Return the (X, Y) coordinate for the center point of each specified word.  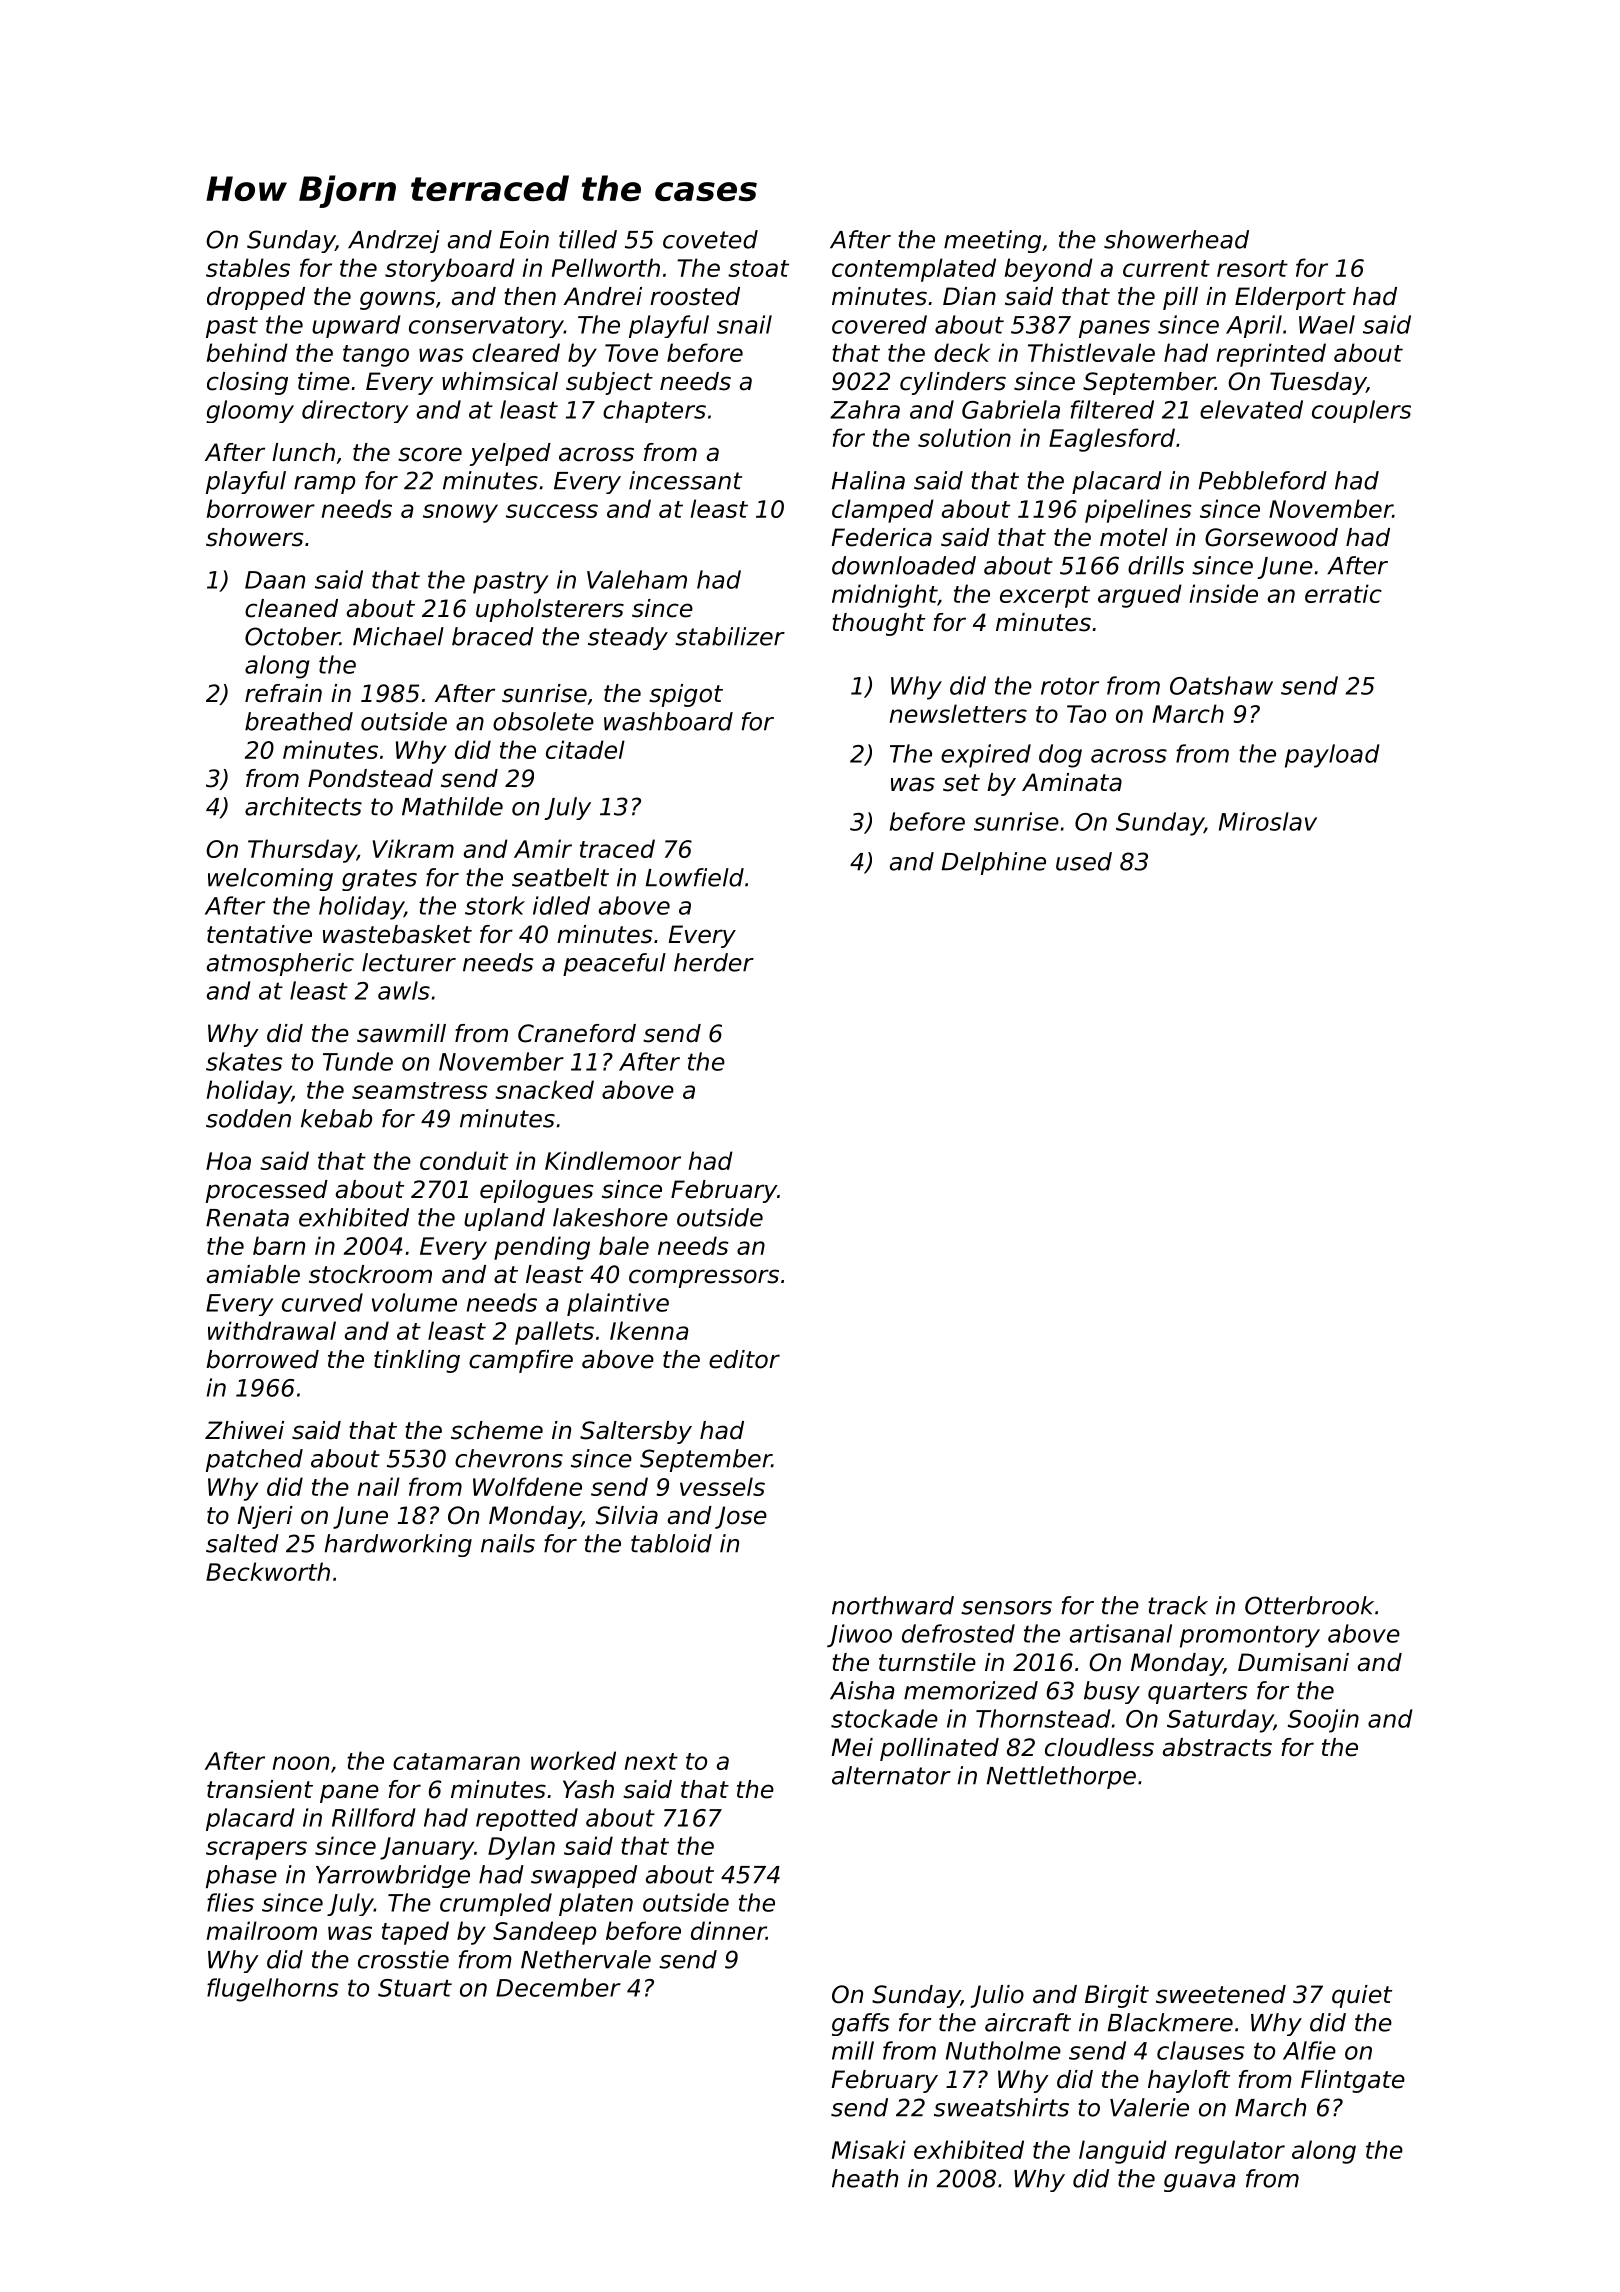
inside (1223, 593)
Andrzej (393, 241)
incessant (685, 480)
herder (714, 962)
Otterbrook (1309, 1605)
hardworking (398, 1545)
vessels (722, 1486)
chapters (654, 411)
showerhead (1176, 239)
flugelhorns (273, 1990)
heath (865, 2178)
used (1084, 861)
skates (244, 1061)
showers (254, 537)
